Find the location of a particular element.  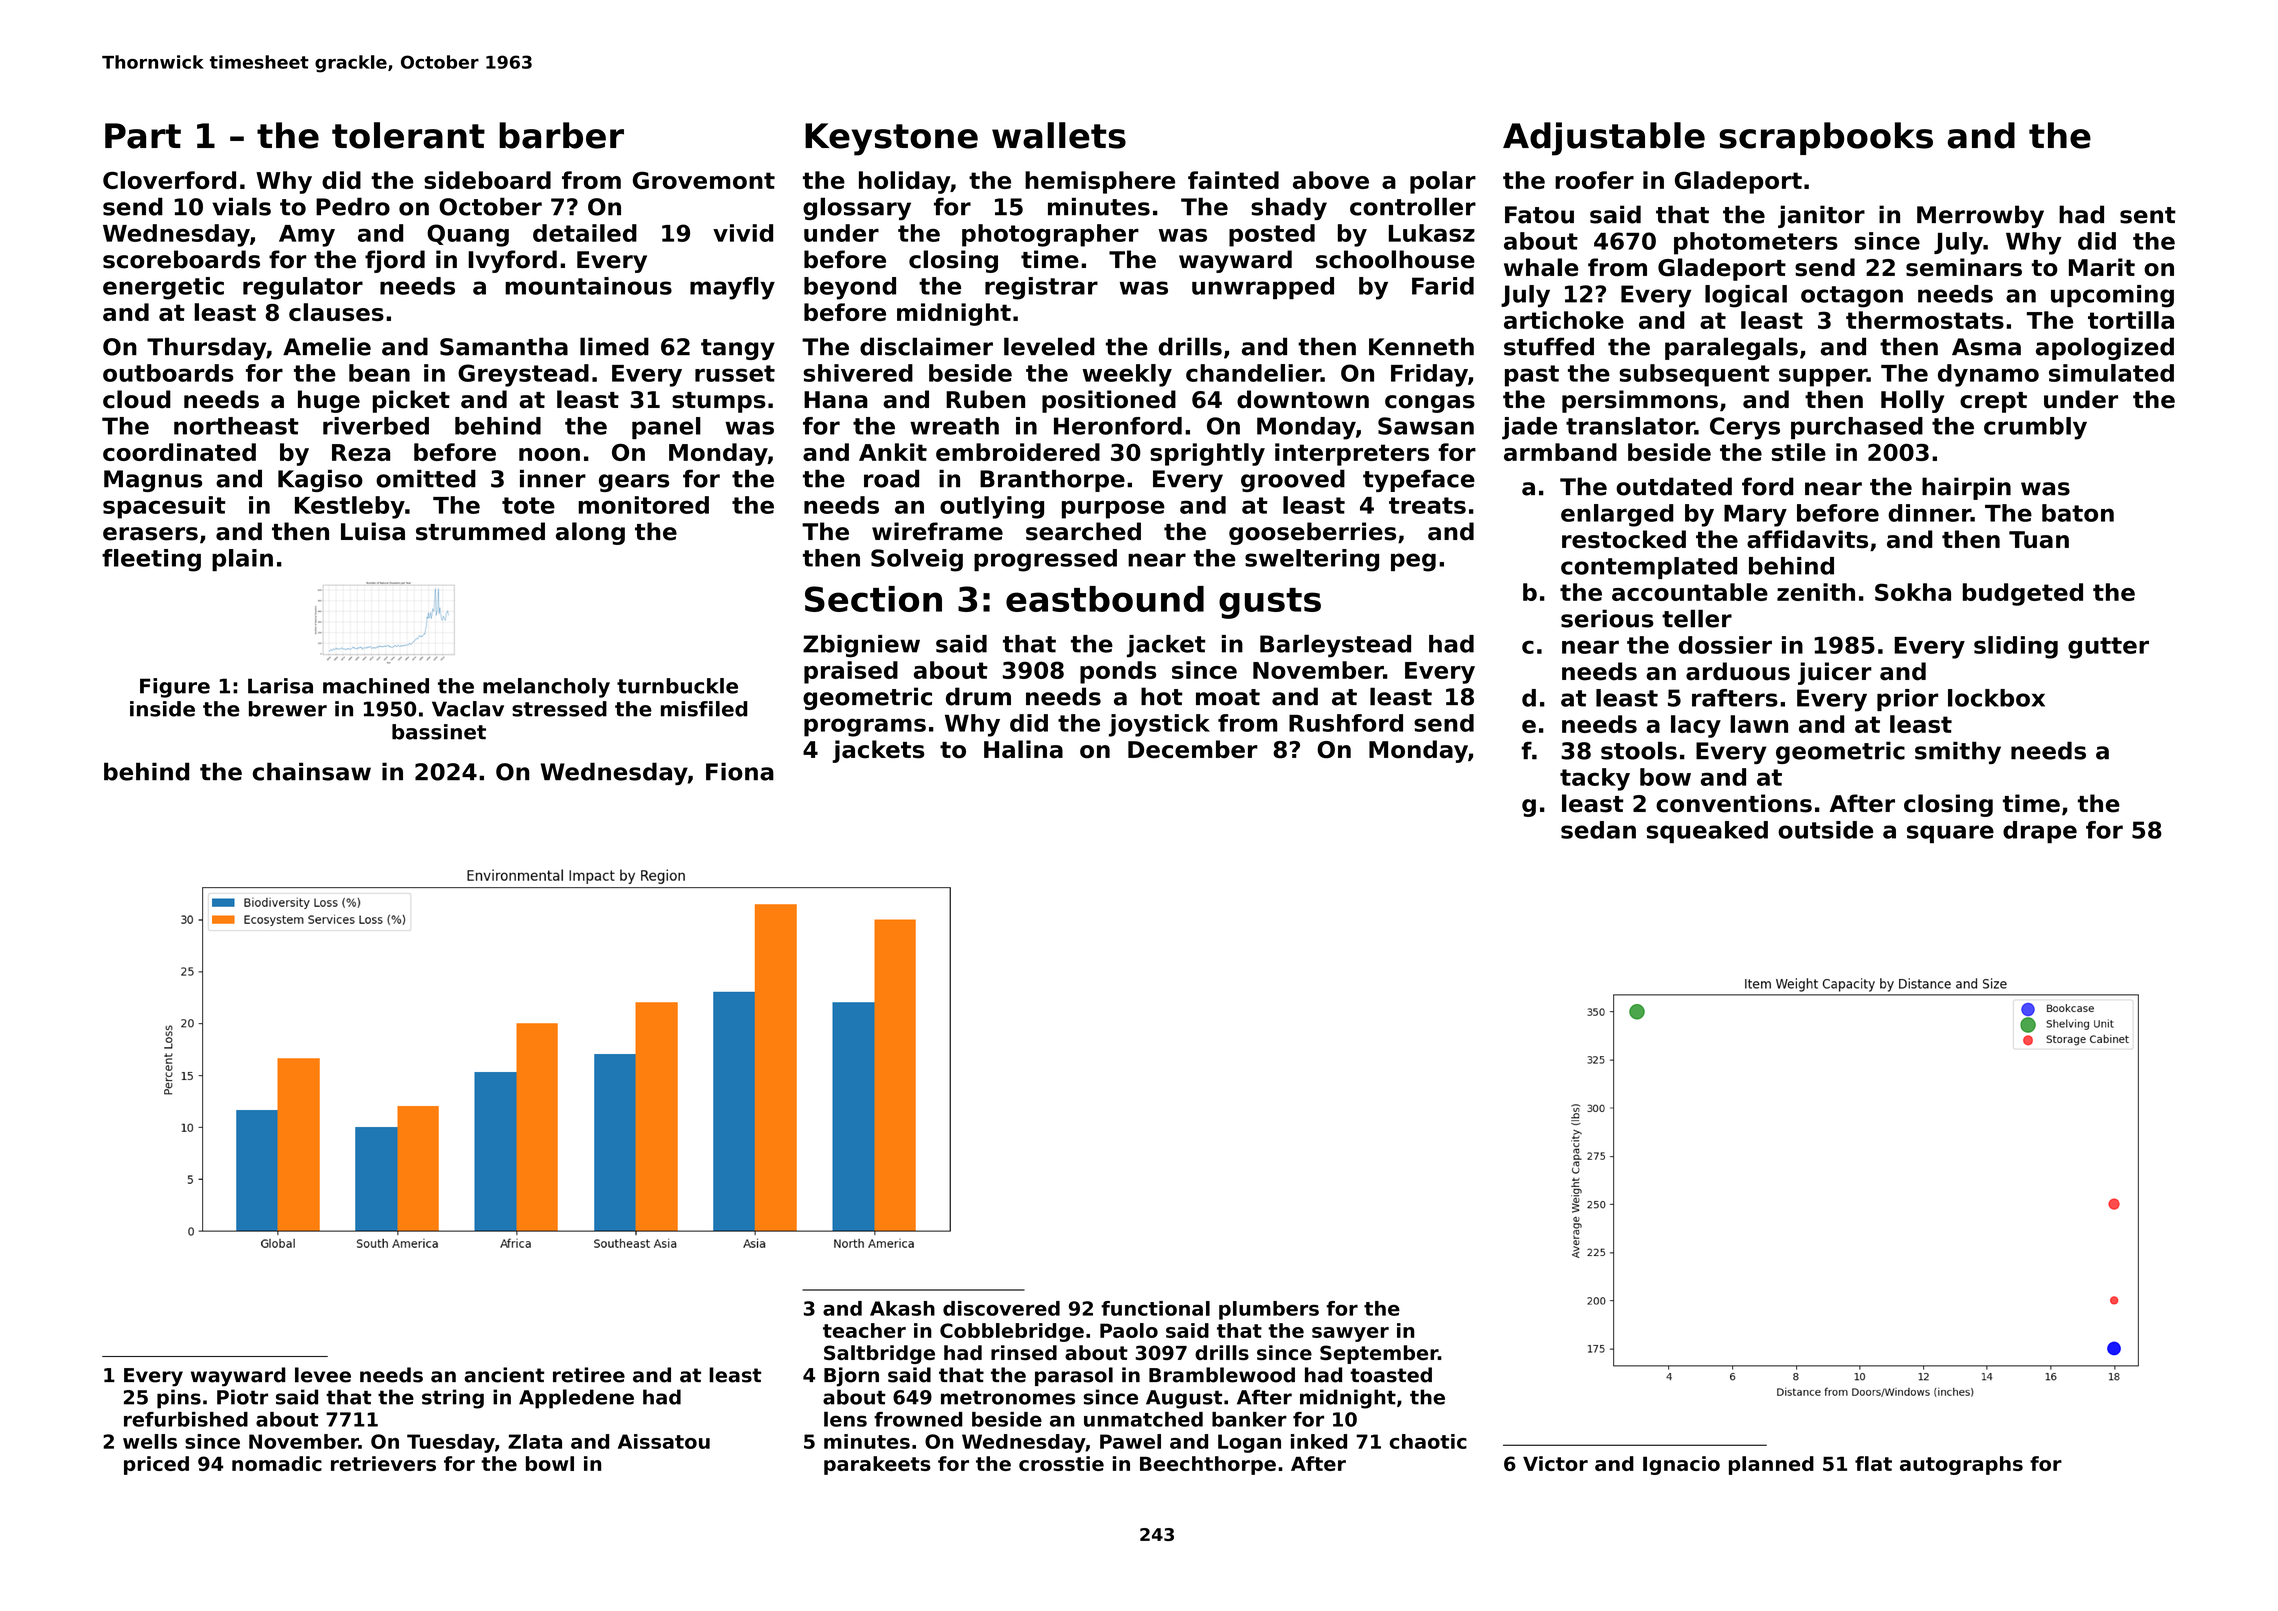

budgeted is located at coordinates (2023, 594).
